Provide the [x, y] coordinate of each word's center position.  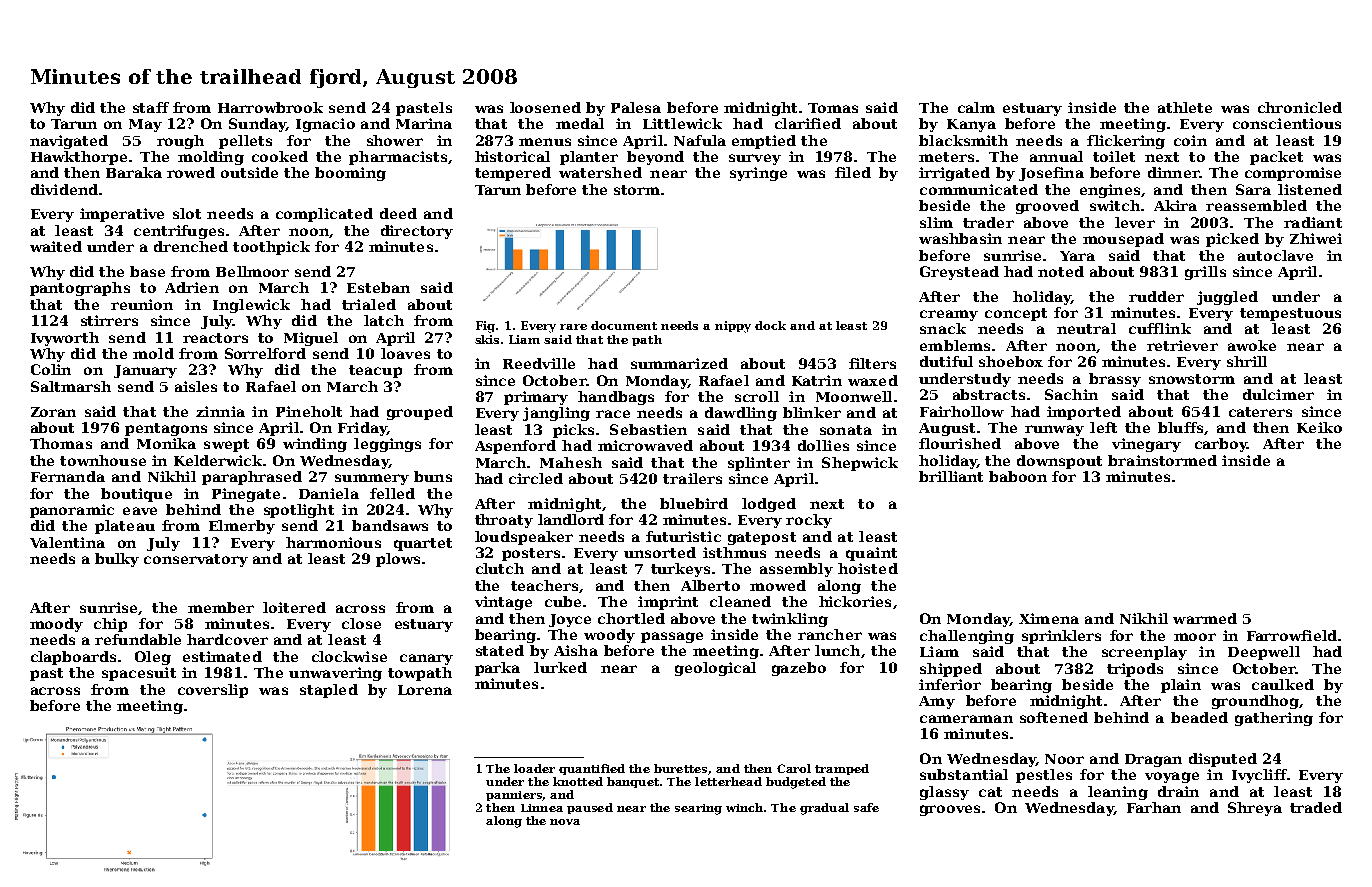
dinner [1173, 172]
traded [1316, 807]
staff [151, 107]
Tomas [833, 108]
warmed [1205, 618]
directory [417, 232]
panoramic [72, 511]
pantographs [80, 289]
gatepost [762, 538]
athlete [1185, 107]
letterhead [728, 781]
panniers [514, 796]
